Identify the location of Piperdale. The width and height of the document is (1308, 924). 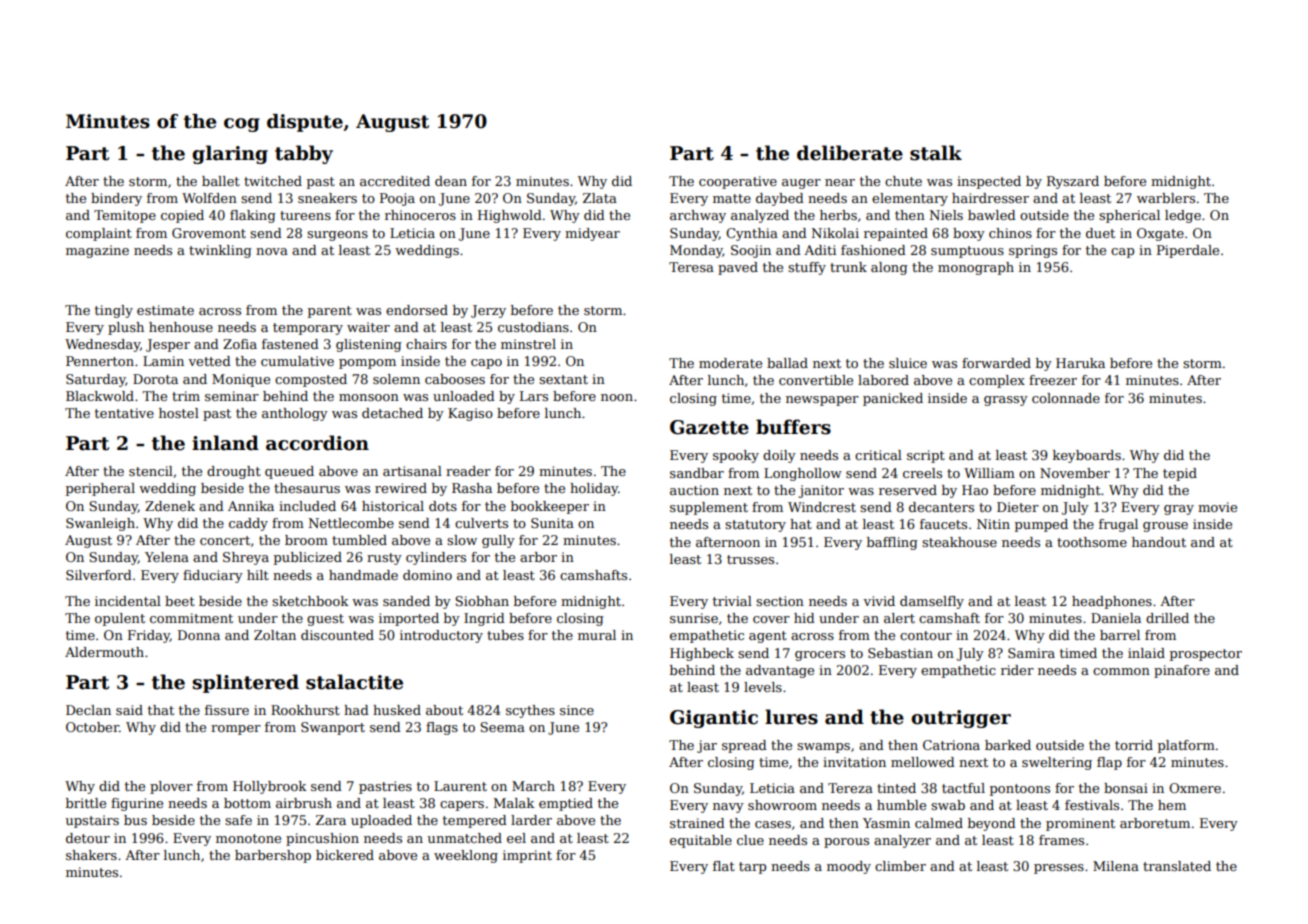
(1188, 251).
